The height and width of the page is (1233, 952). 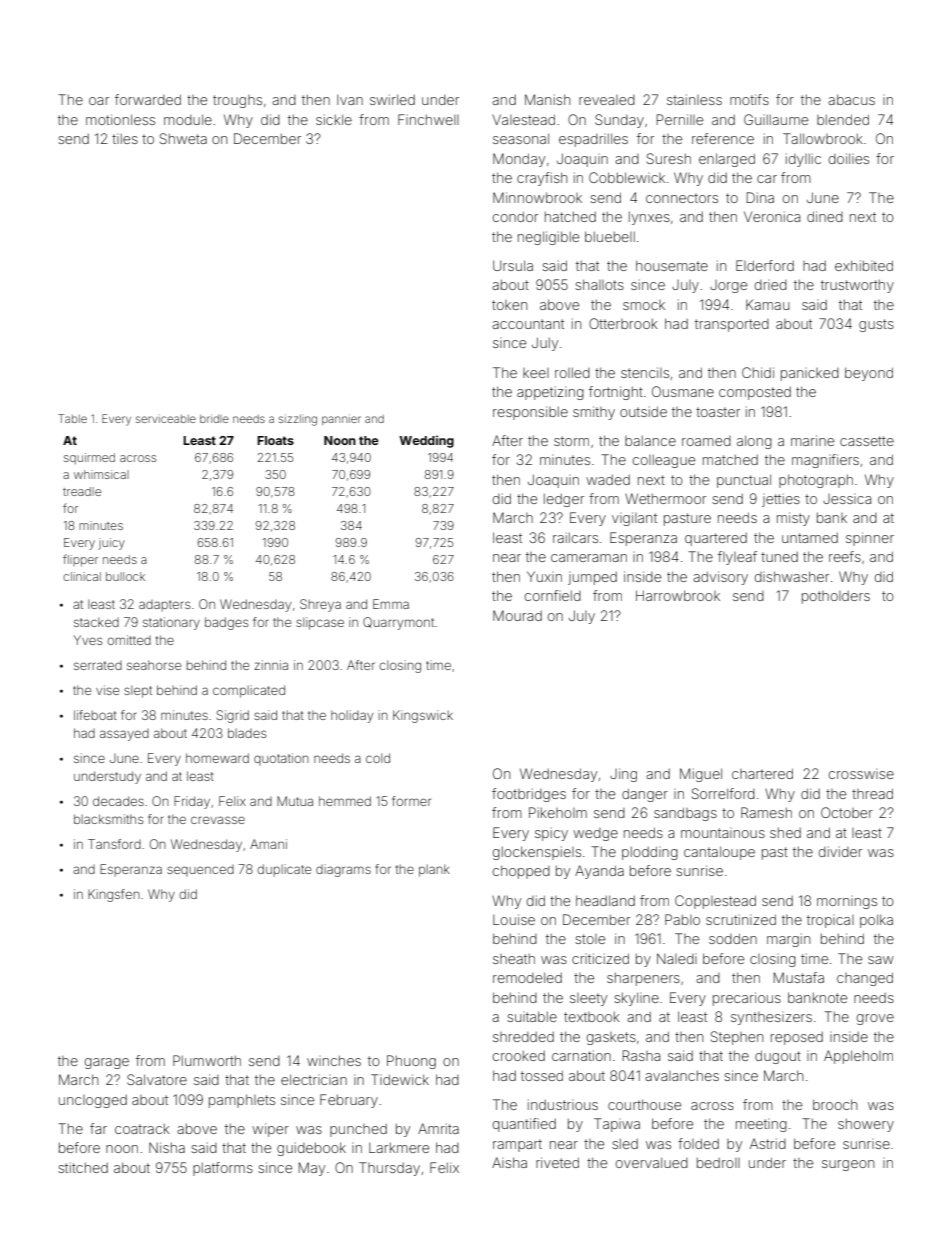 I want to click on doilies, so click(x=849, y=158).
